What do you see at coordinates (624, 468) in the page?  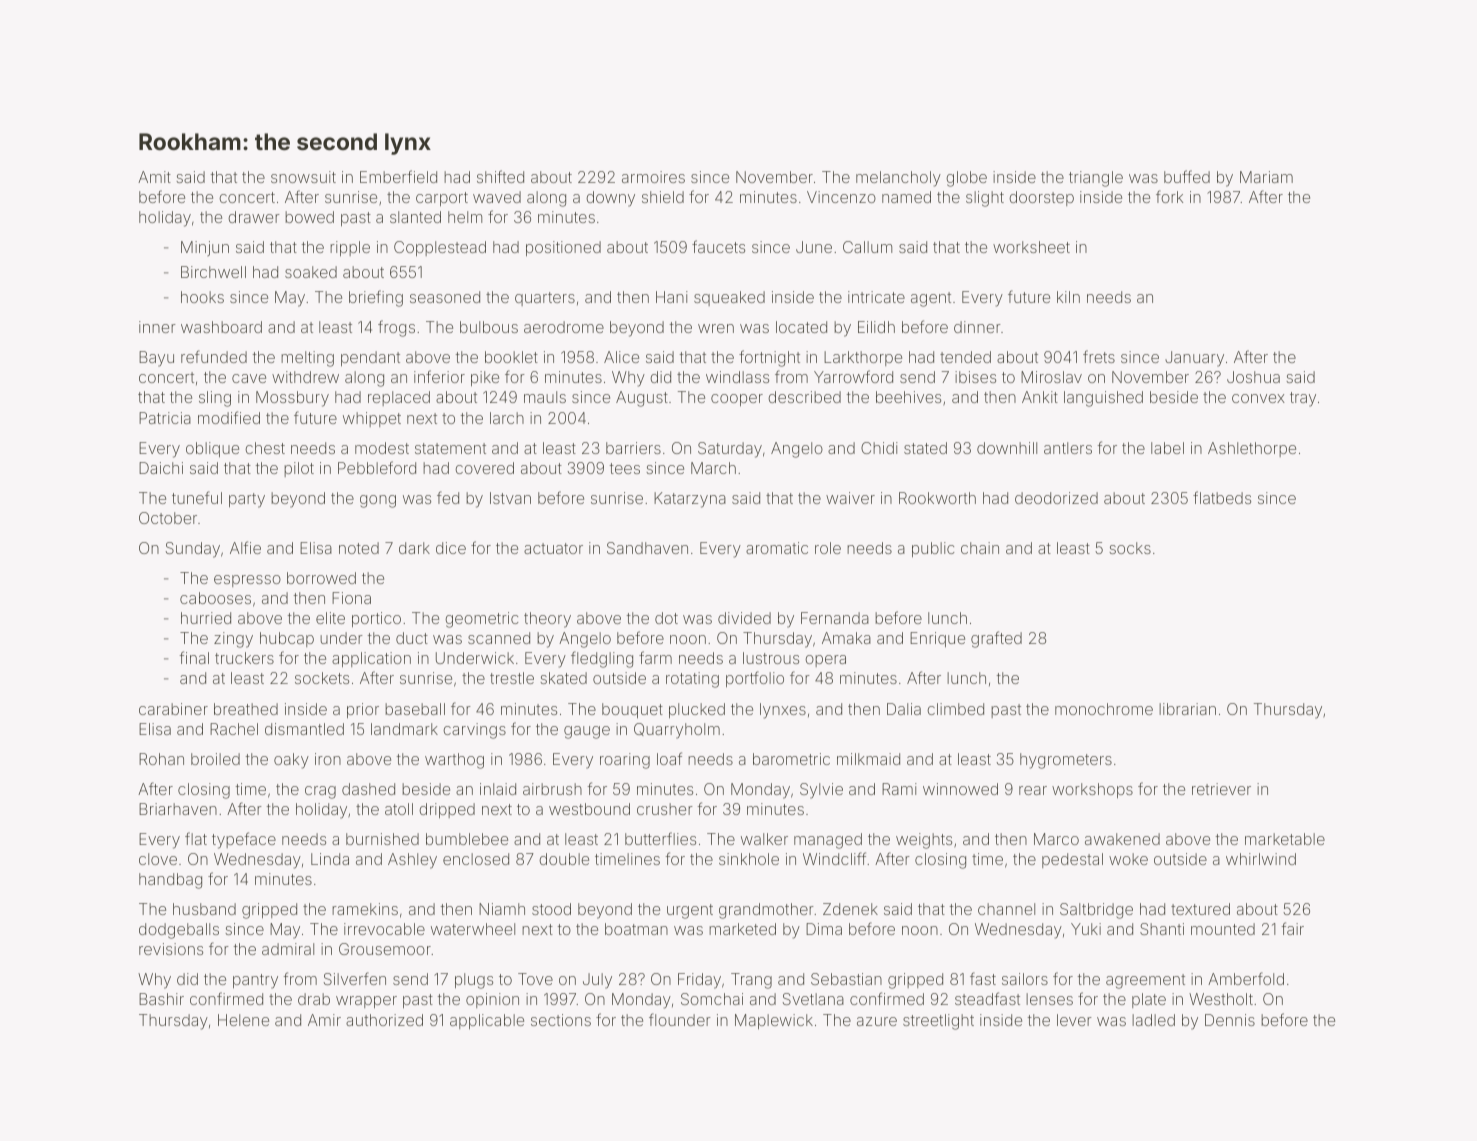 I see `tees` at bounding box center [624, 468].
